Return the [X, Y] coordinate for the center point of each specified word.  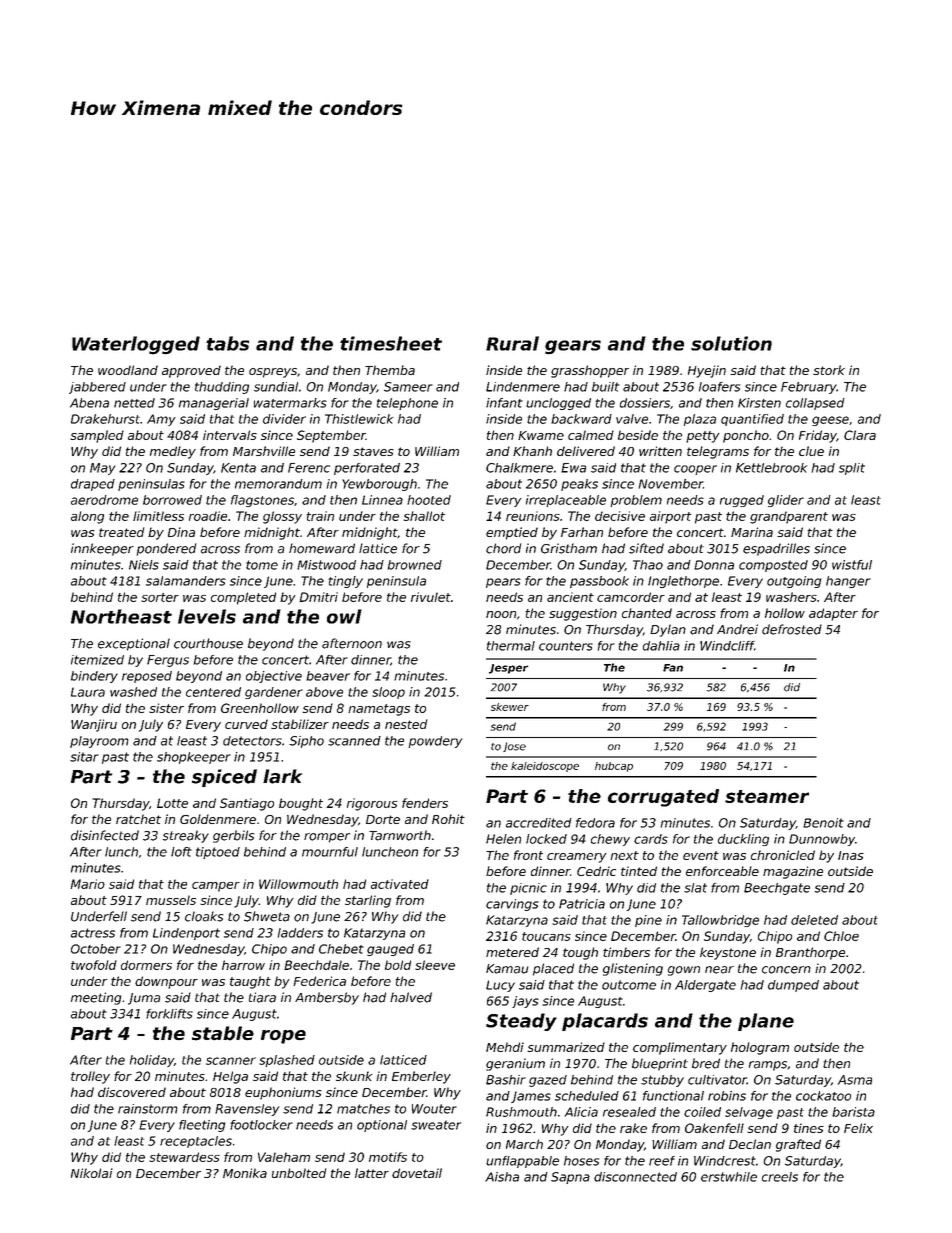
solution [731, 343]
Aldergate [705, 986]
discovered [132, 1092]
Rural [512, 343]
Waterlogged [136, 345]
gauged [390, 950]
